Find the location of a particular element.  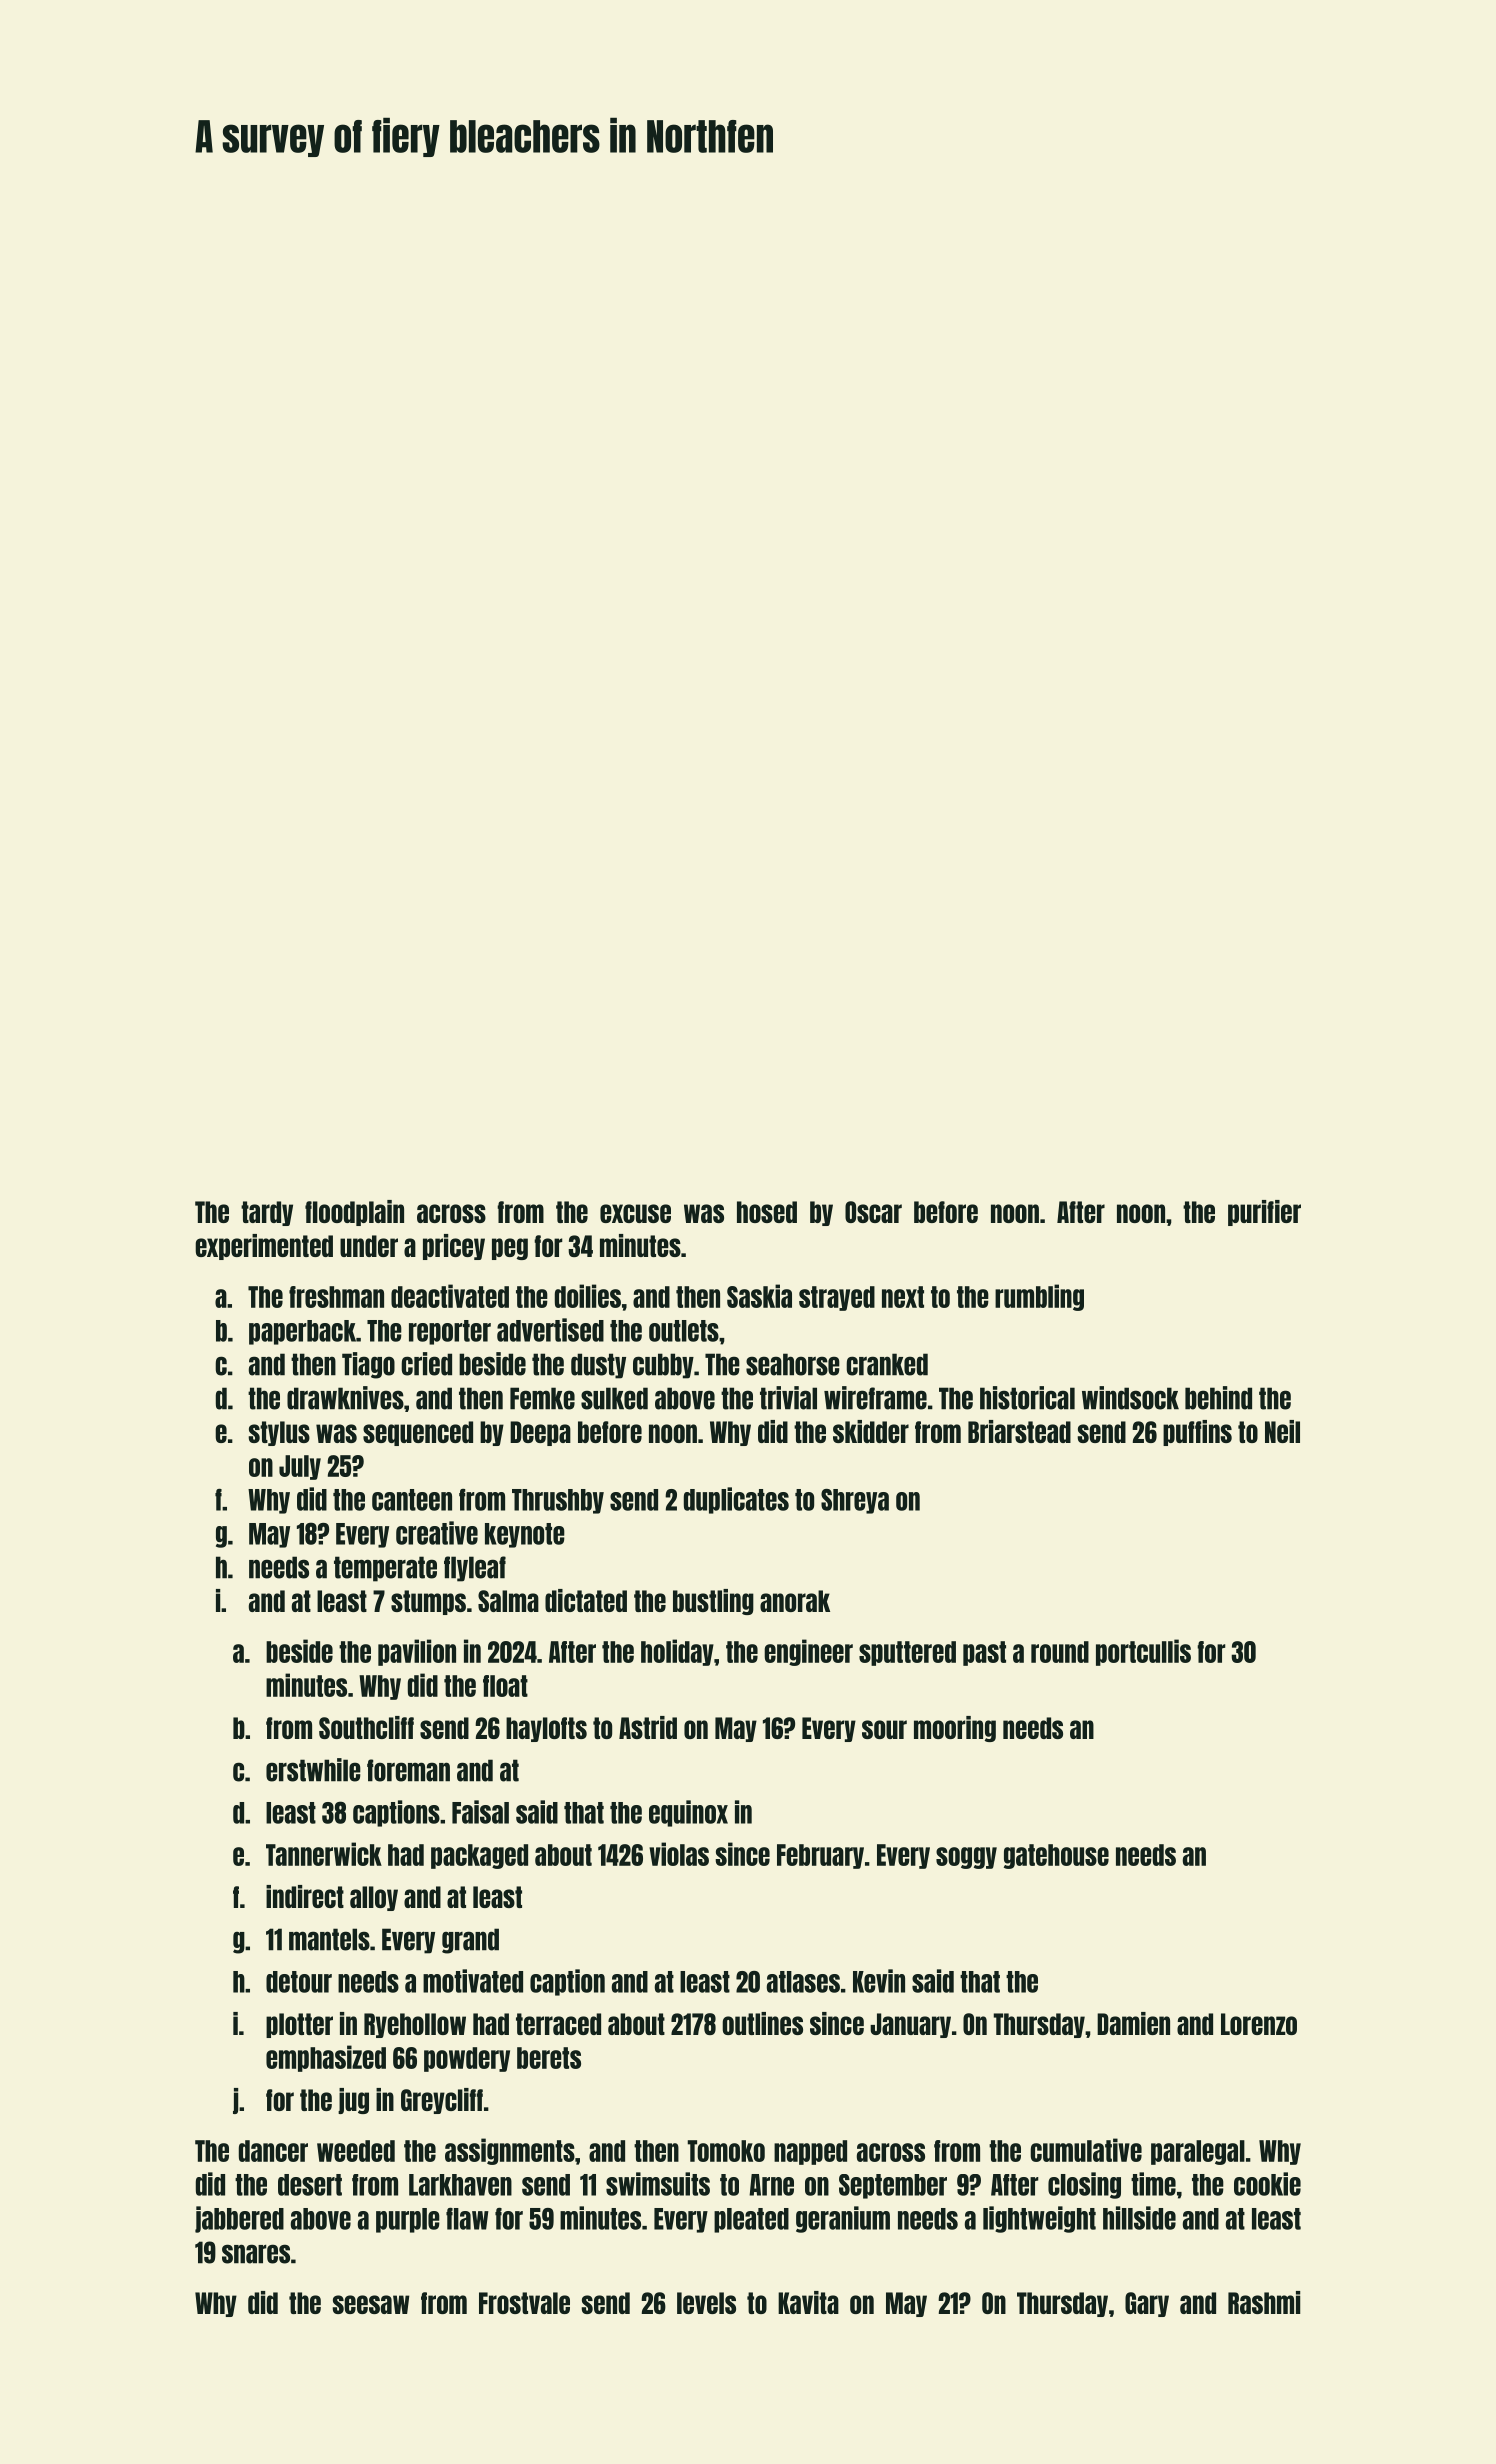

desert is located at coordinates (310, 2185).
